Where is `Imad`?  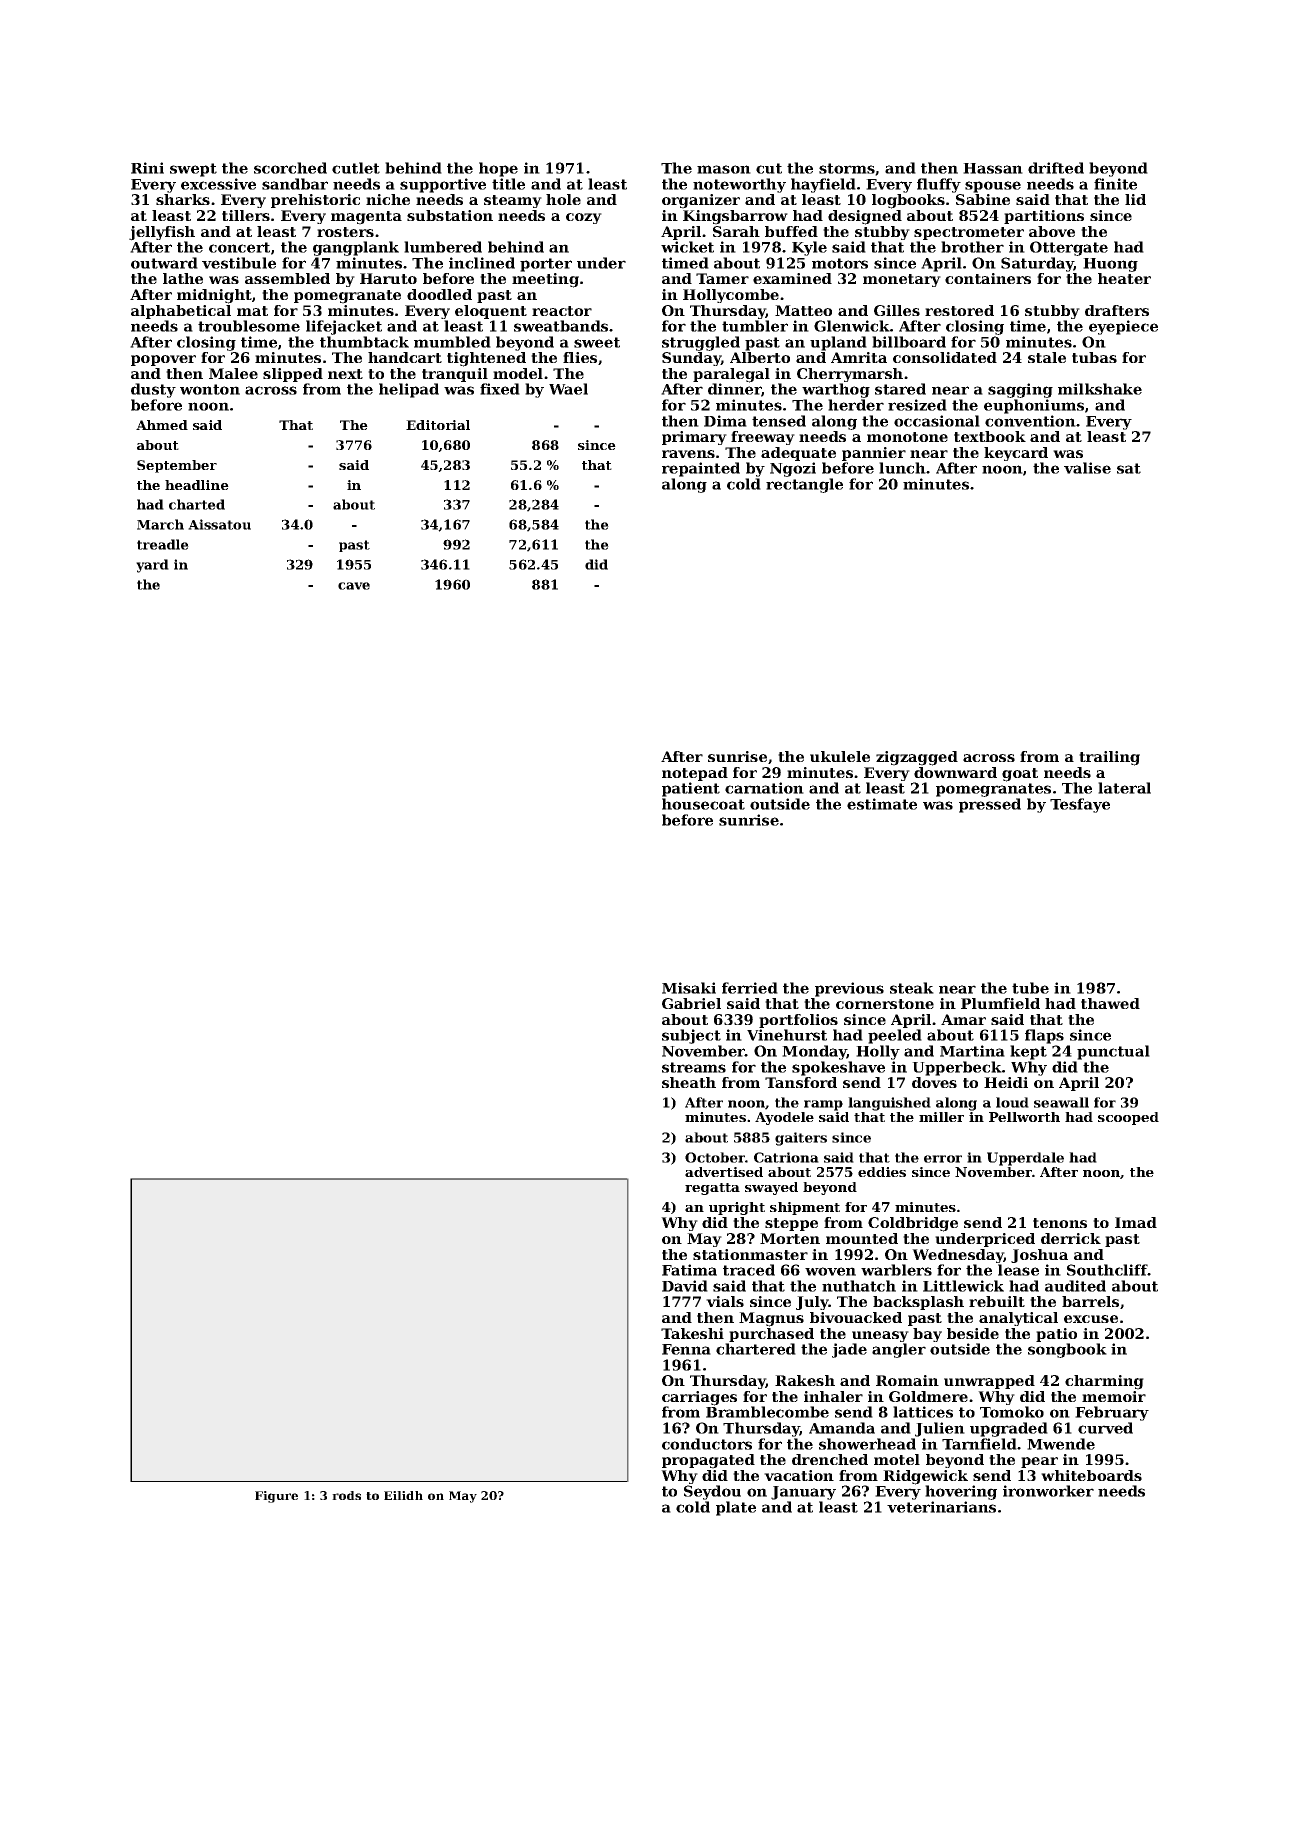
Imad is located at coordinates (1136, 1222).
